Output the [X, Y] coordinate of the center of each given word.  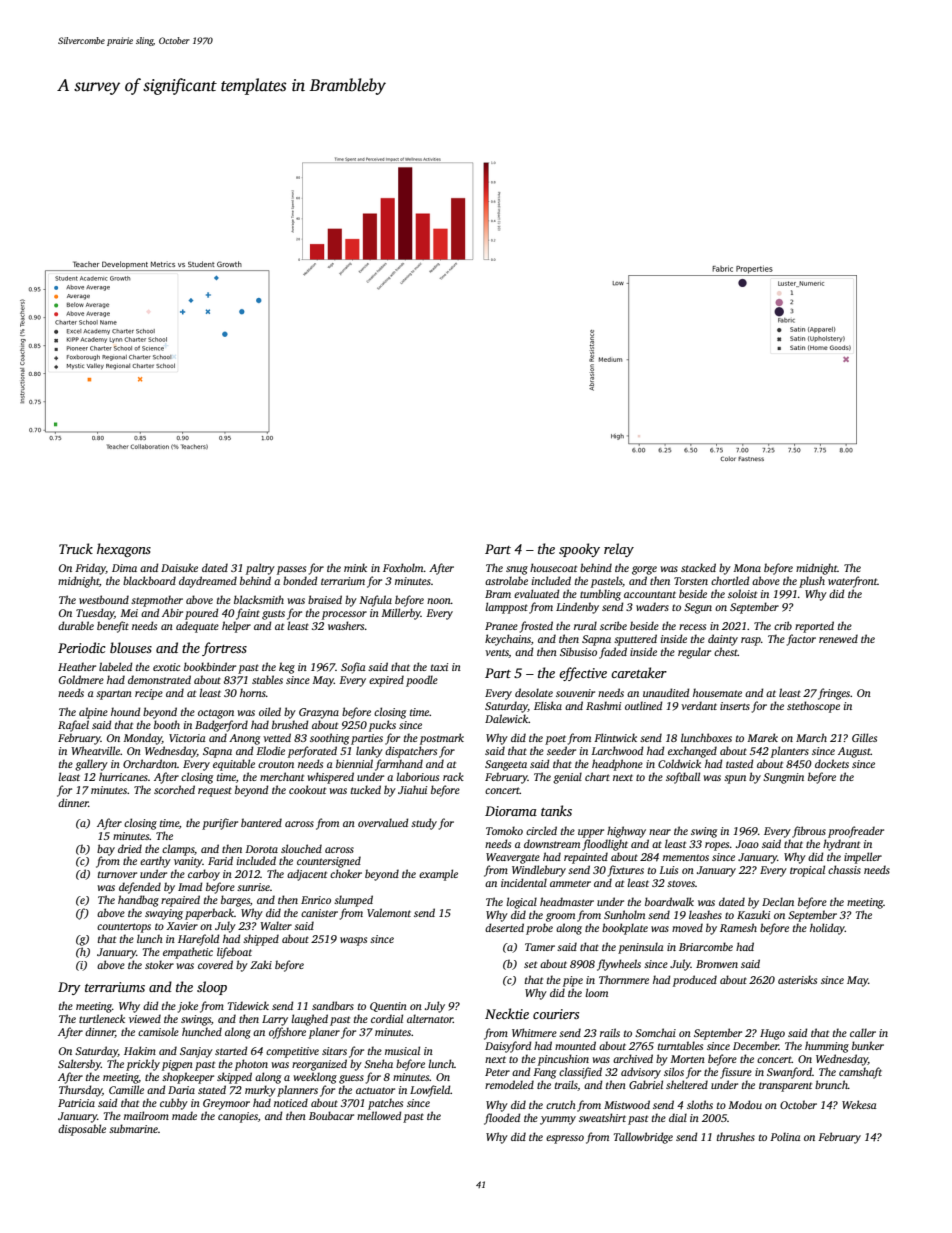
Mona [747, 568]
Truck [76, 548]
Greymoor [226, 1104]
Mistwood [627, 1104]
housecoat [553, 567]
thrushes [736, 1136]
